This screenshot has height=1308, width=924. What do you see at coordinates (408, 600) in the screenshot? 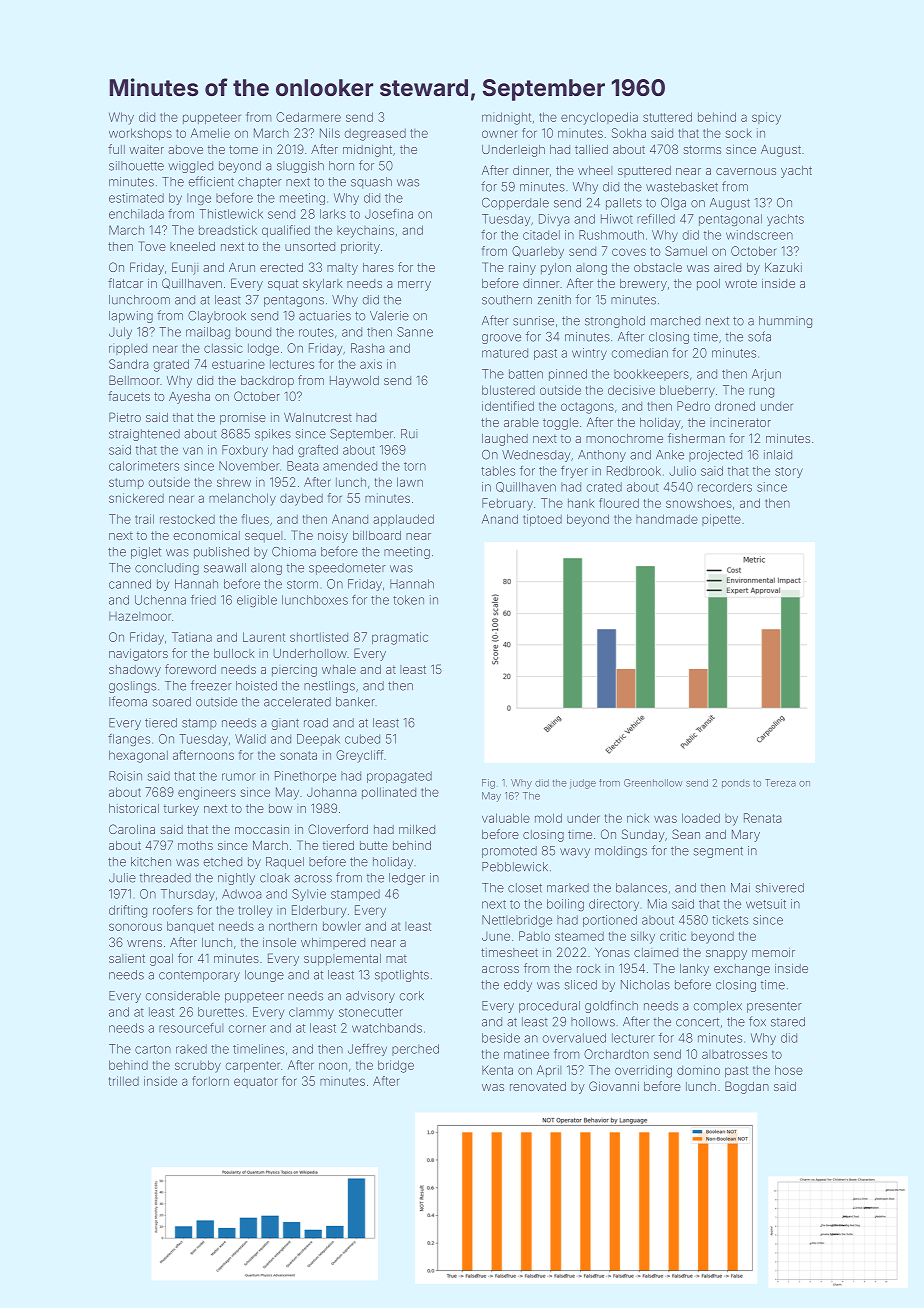
I see `token` at bounding box center [408, 600].
